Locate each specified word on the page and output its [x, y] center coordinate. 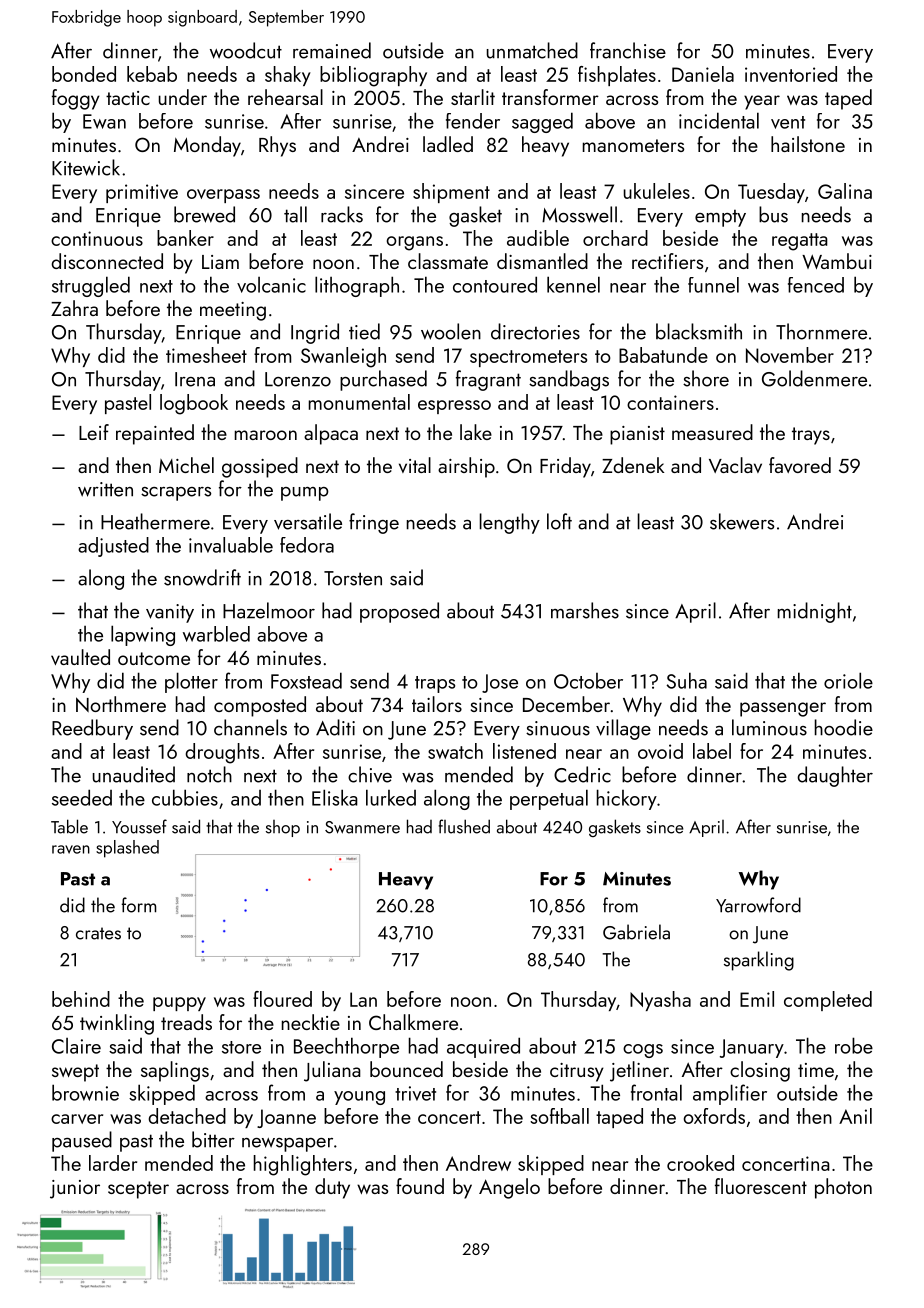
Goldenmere [814, 378]
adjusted [113, 547]
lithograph [357, 286]
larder [113, 1163]
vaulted [80, 657]
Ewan [104, 121]
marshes [585, 610]
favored [800, 465]
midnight [815, 612]
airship [466, 467]
